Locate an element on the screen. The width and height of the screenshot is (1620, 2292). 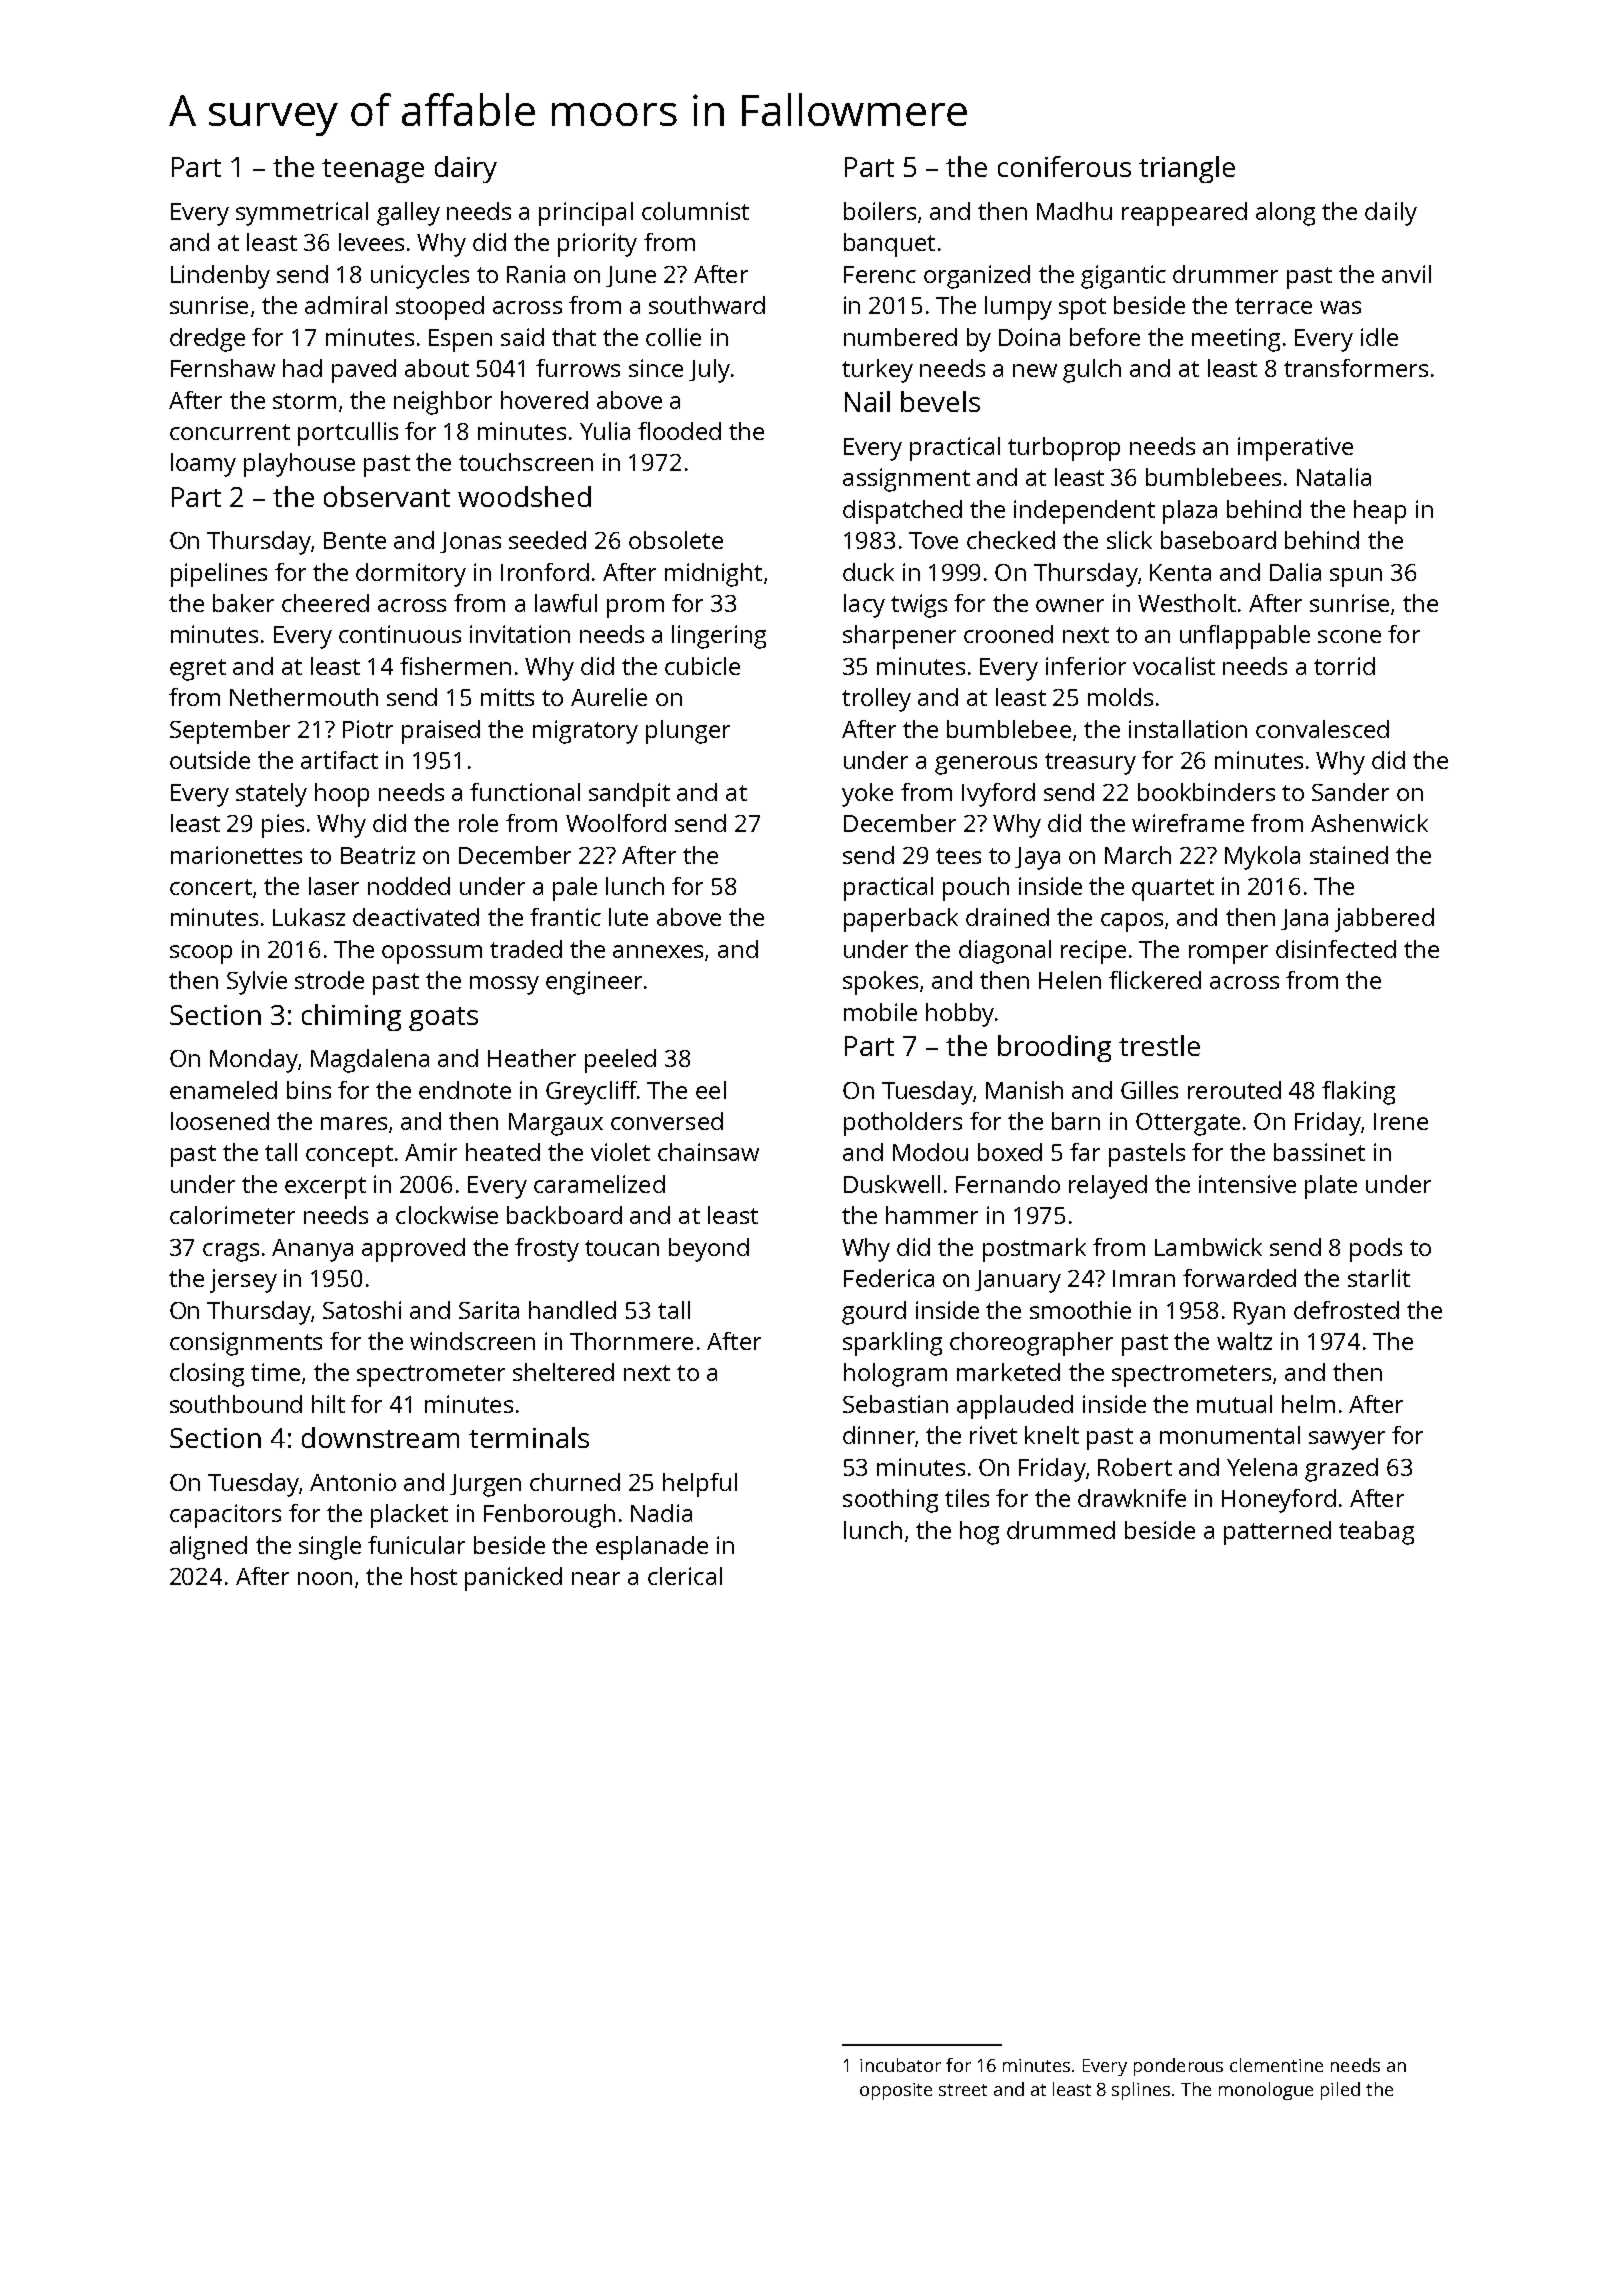
organized is located at coordinates (977, 277).
